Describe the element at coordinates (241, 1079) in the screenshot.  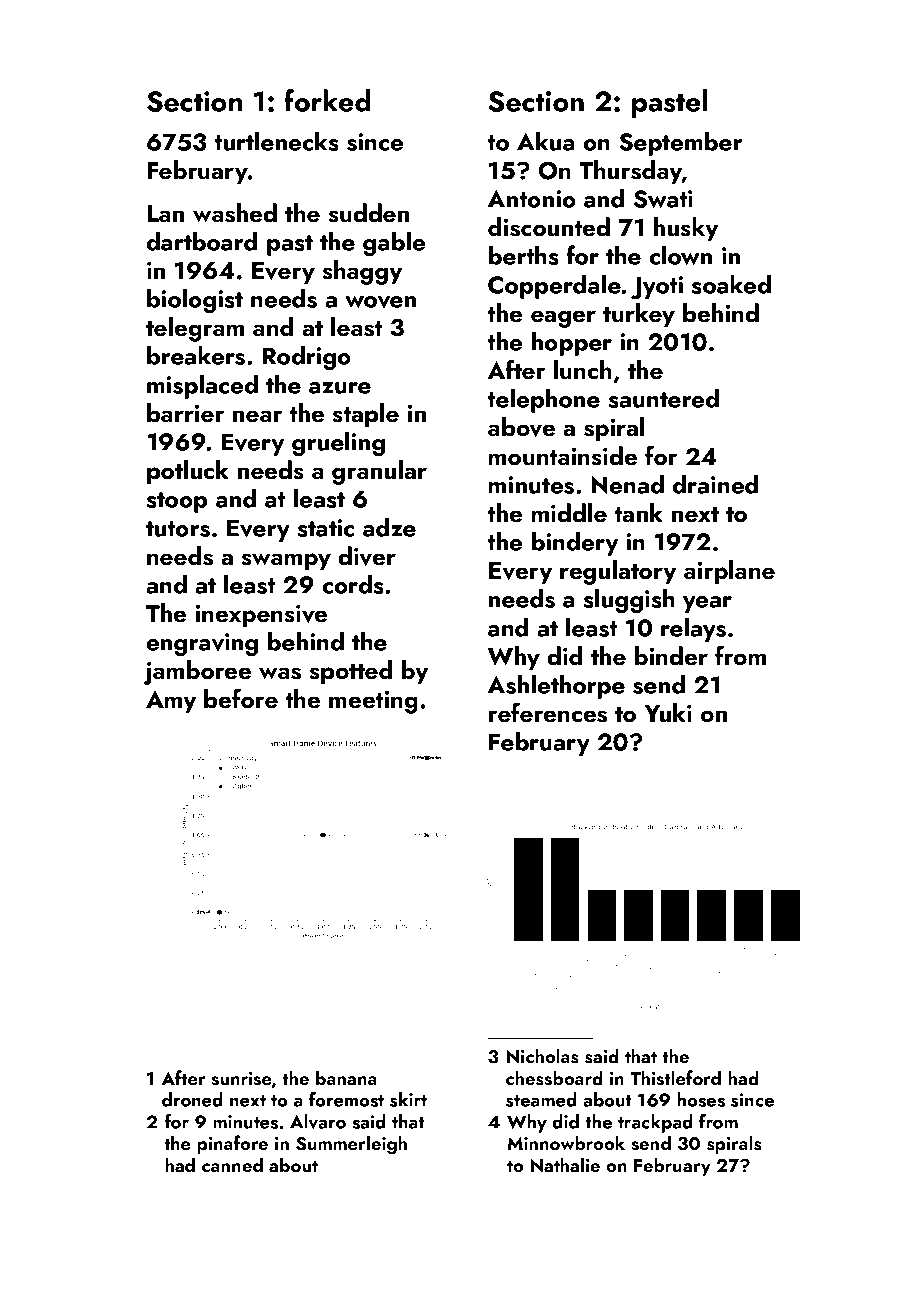
I see `sunrise` at that location.
